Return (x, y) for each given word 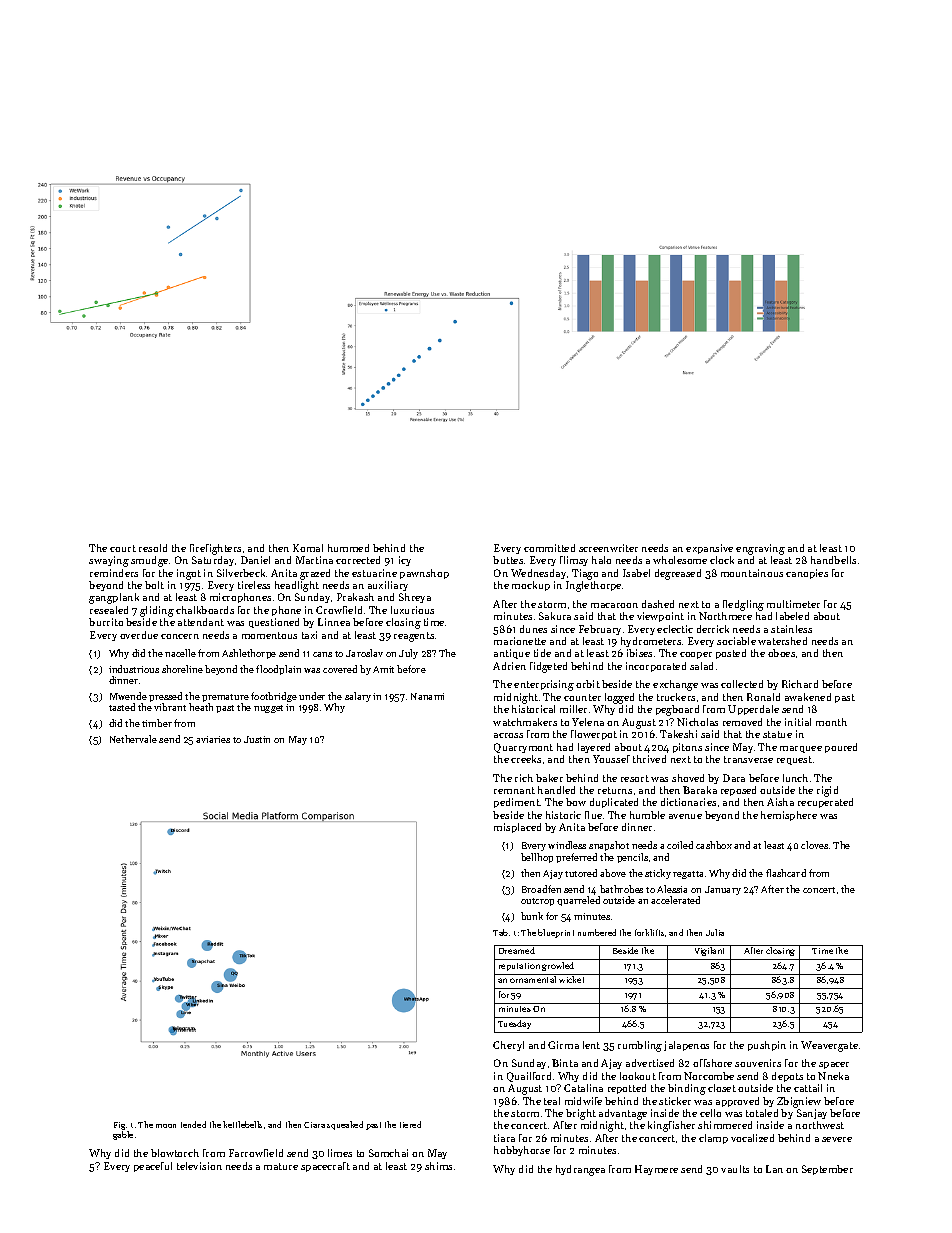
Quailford (529, 1077)
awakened (808, 697)
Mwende (128, 696)
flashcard (786, 873)
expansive (709, 549)
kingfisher (671, 1126)
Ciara (314, 1125)
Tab (500, 932)
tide (542, 653)
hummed (348, 548)
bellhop (537, 858)
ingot (189, 574)
